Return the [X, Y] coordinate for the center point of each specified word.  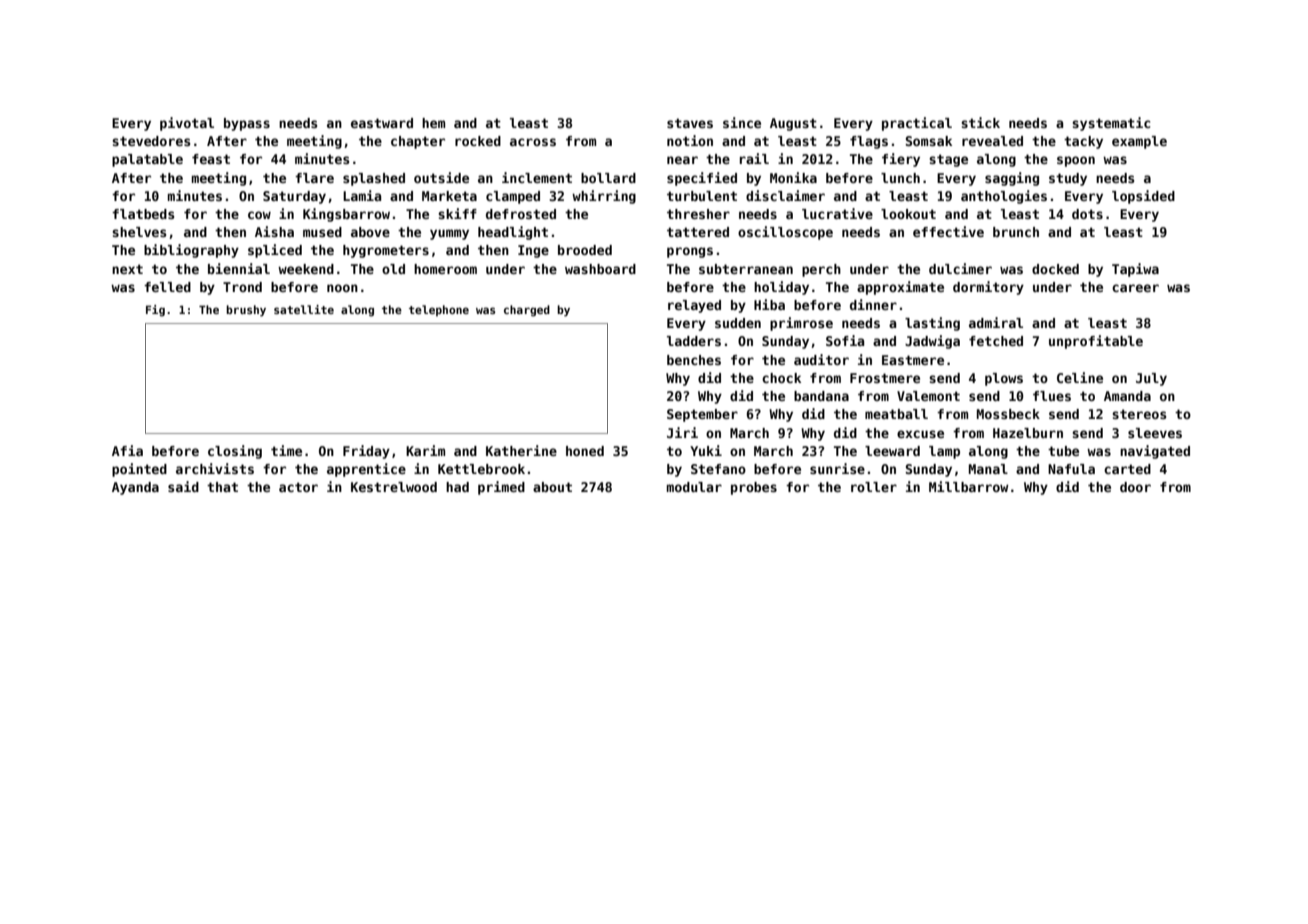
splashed [374, 179]
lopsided [1143, 197]
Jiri [682, 432]
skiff [457, 213]
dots [1087, 214]
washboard [600, 269]
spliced [275, 251]
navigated [1155, 452]
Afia [127, 450]
